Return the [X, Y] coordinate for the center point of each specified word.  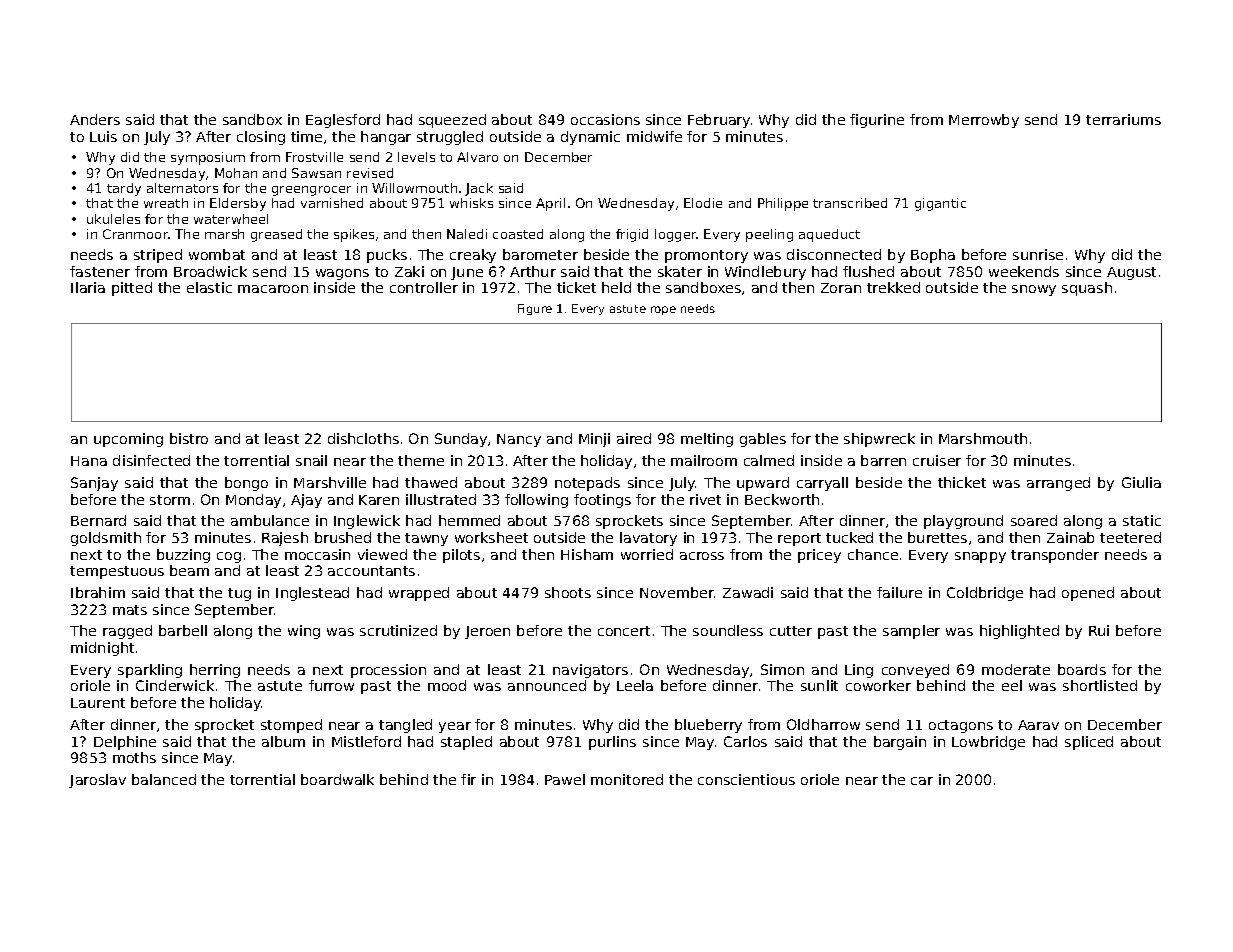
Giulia [1141, 482]
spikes [354, 235]
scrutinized [398, 630]
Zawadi [748, 592]
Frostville [314, 157]
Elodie [703, 203]
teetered [1130, 537]
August [1131, 273]
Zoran [841, 288]
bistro [189, 438]
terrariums [1123, 119]
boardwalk [337, 779]
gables [763, 440]
